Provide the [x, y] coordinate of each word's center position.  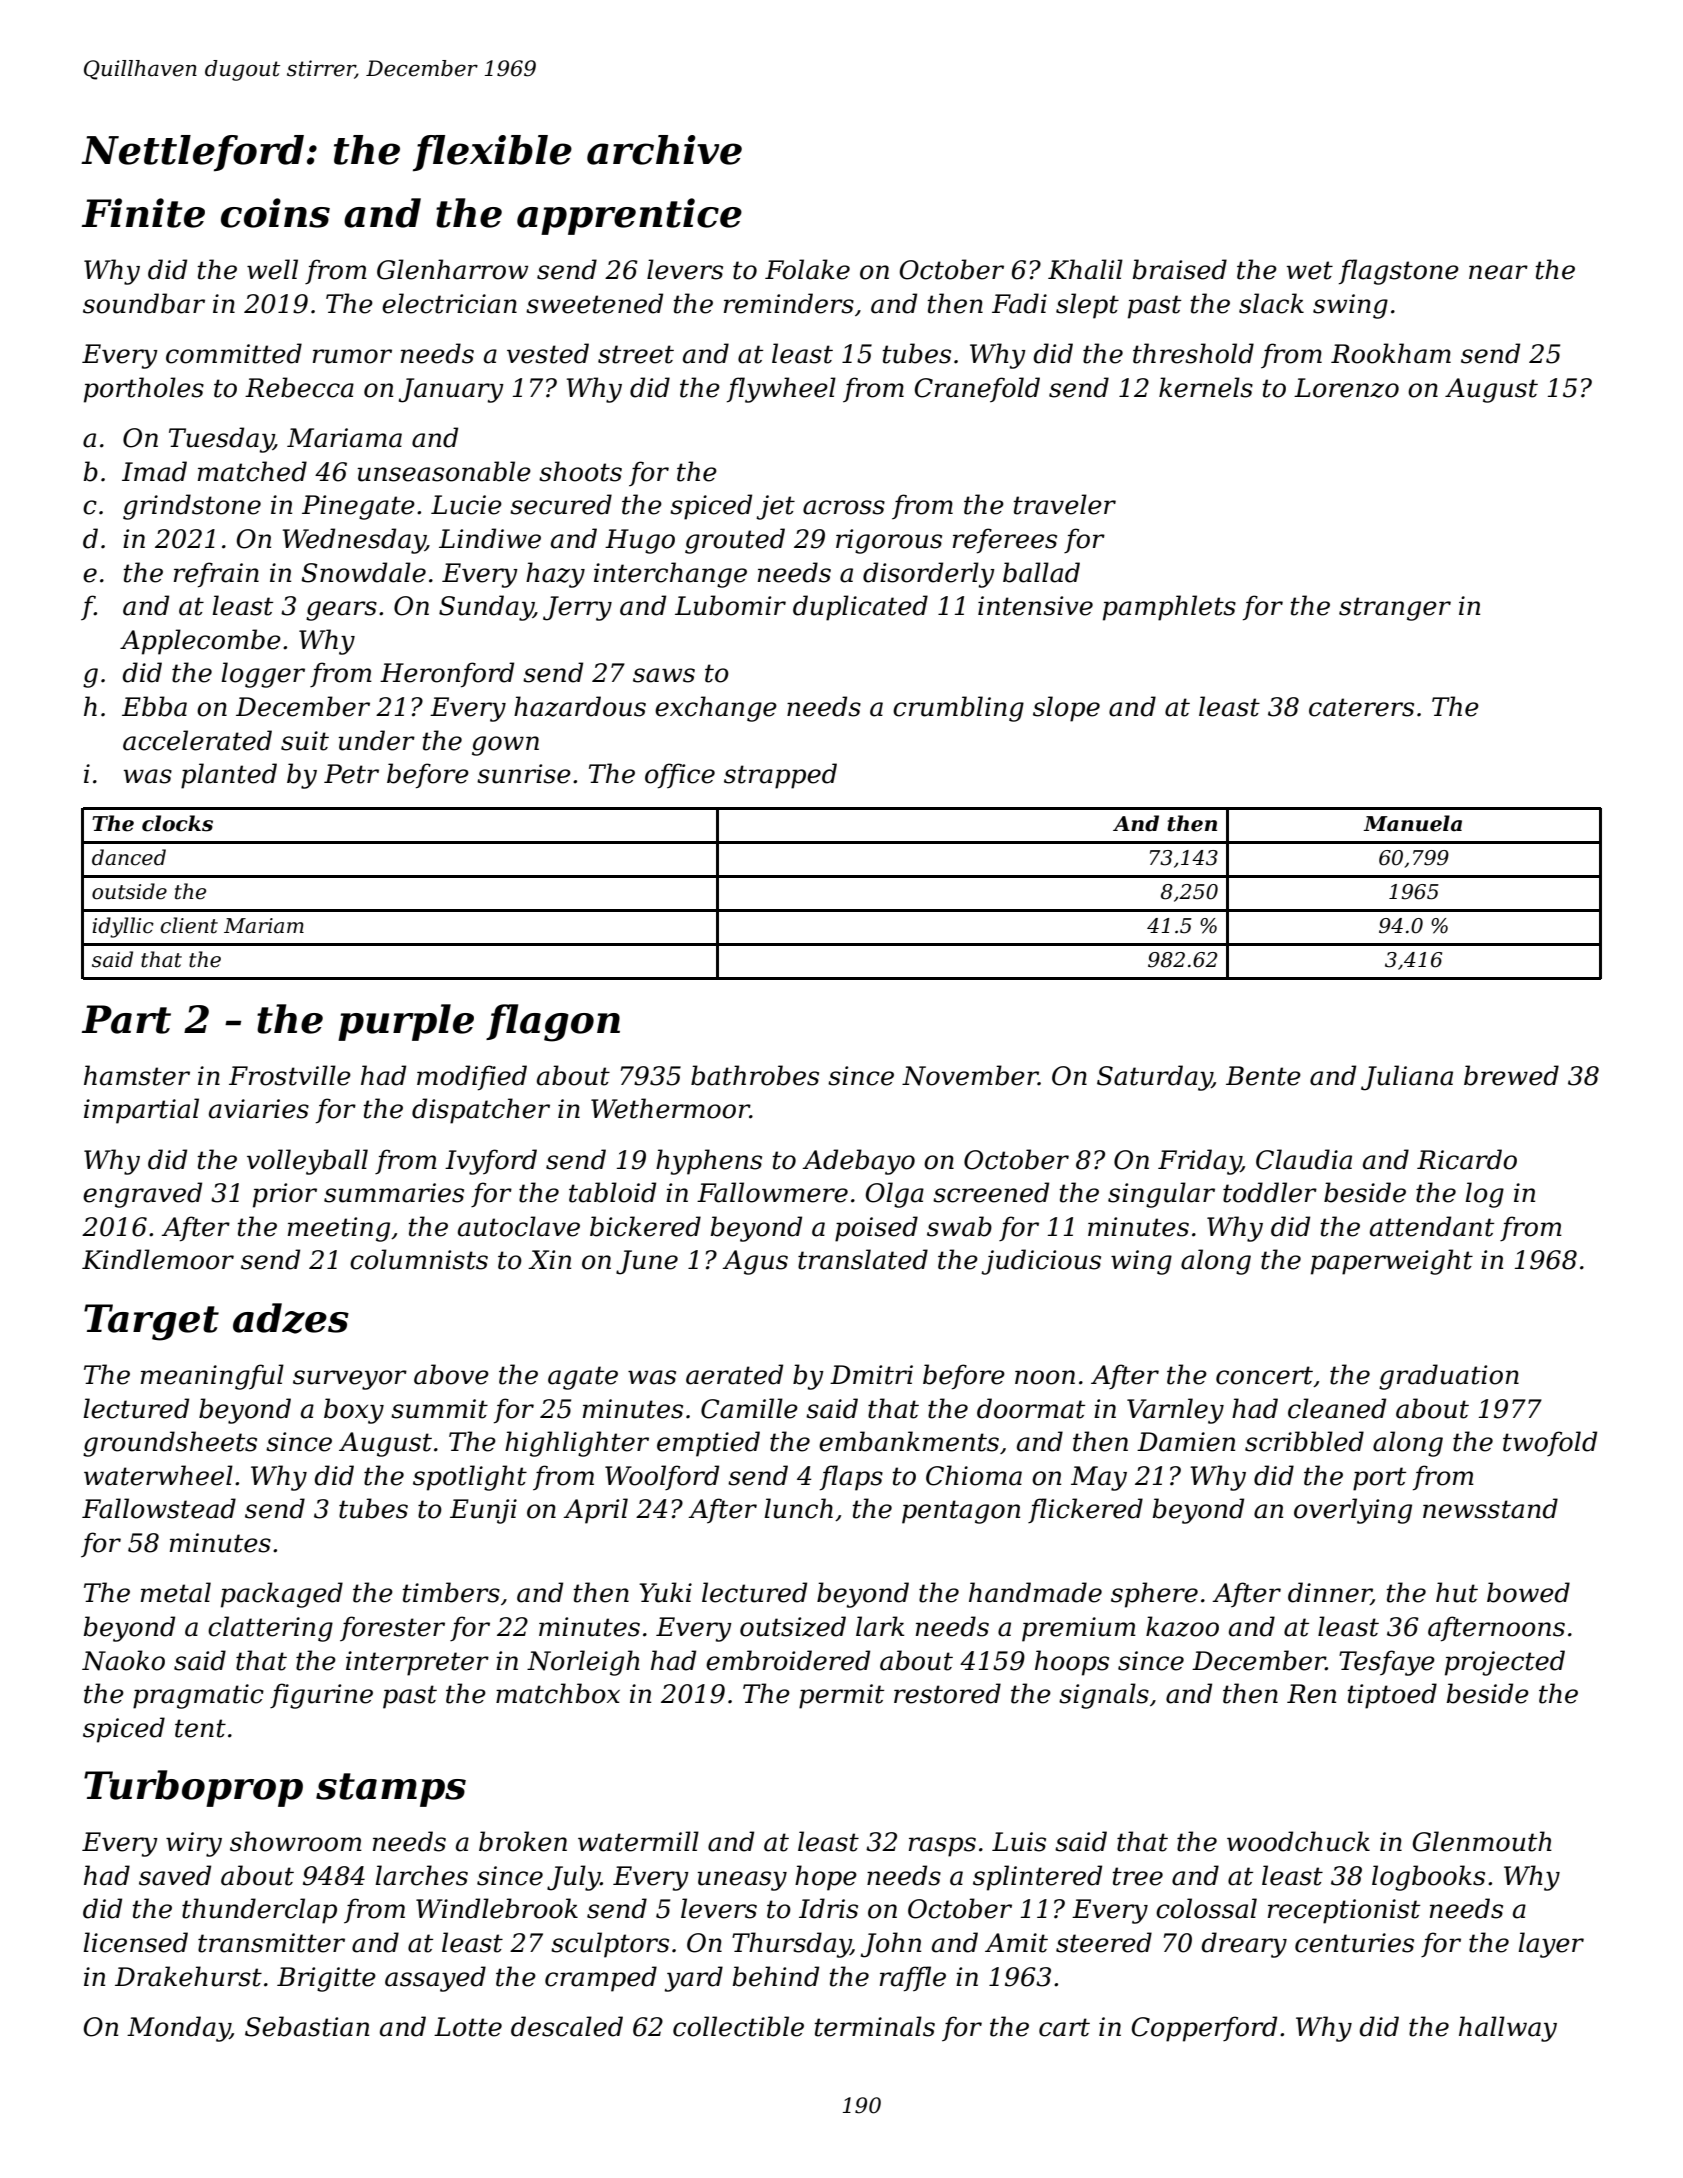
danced [129, 857]
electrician [449, 303]
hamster [137, 1075]
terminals [874, 2026]
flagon [553, 1023]
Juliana [1407, 1078]
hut [1457, 1592]
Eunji [483, 1511]
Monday [178, 2029]
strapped [780, 776]
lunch [798, 1508]
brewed [1511, 1075]
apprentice [629, 216]
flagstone [1399, 272]
